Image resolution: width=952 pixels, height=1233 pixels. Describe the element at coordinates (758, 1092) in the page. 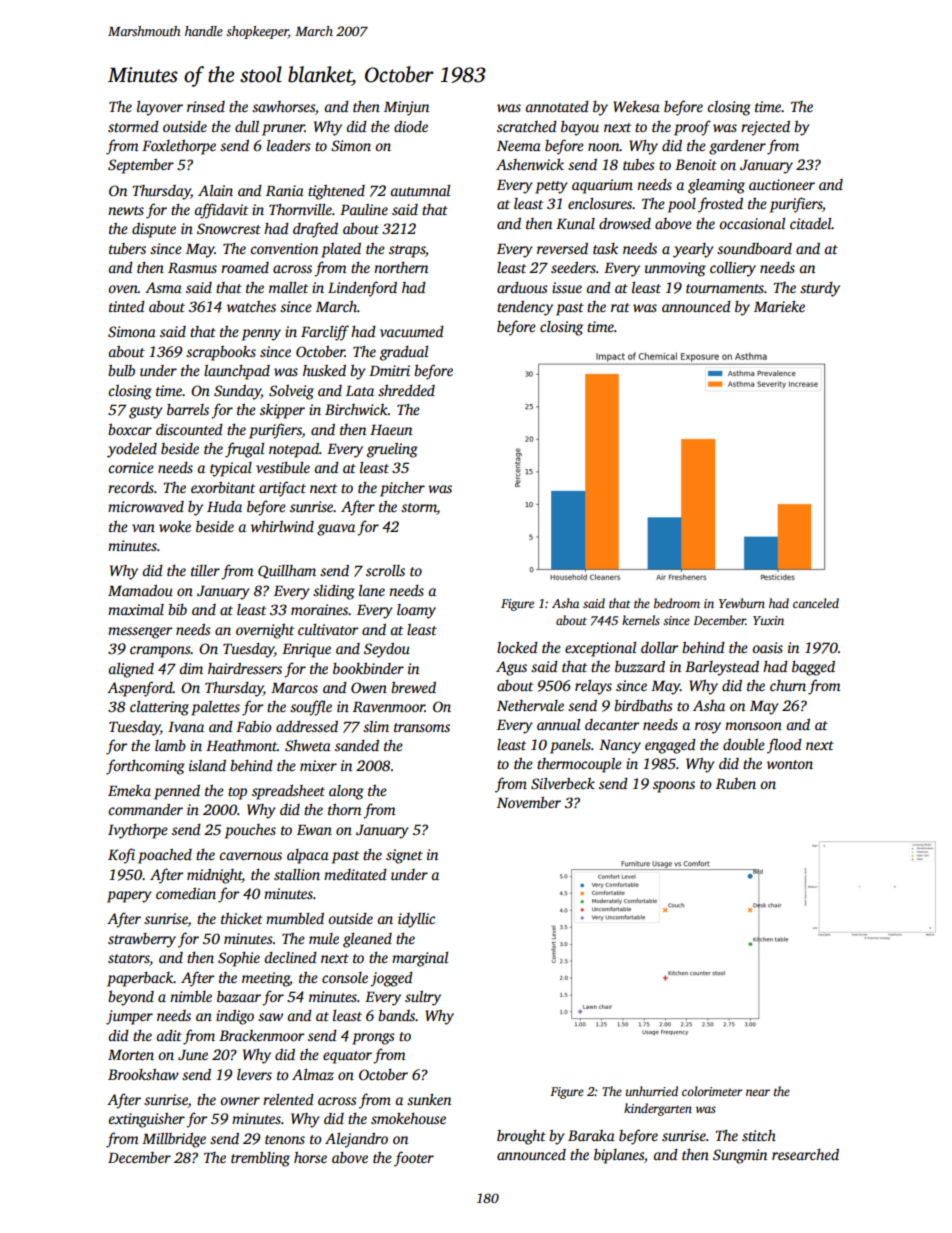

I see `near` at that location.
